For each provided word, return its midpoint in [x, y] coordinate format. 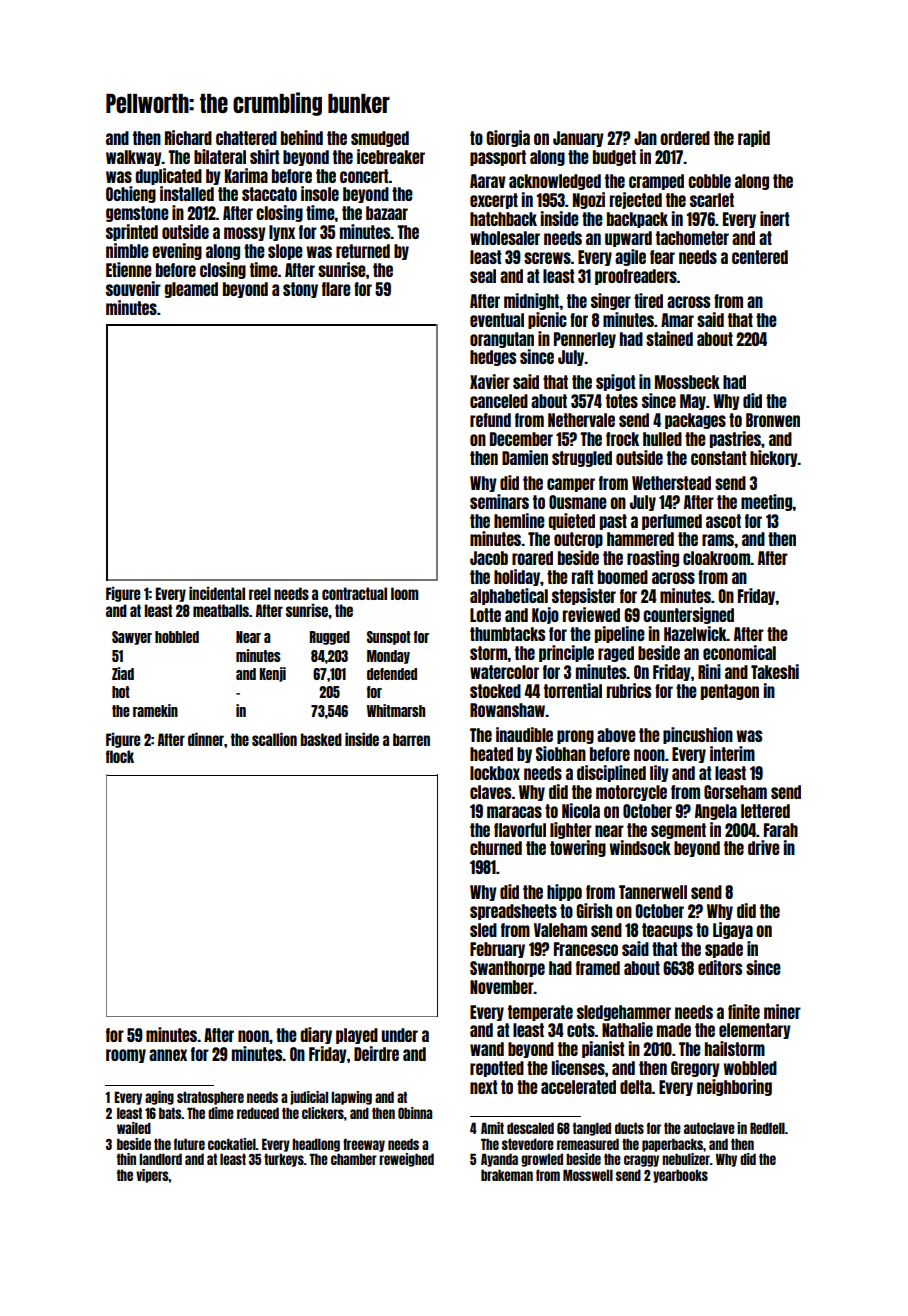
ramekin [155, 710]
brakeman [507, 1175]
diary [316, 1035]
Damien [525, 457]
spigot [615, 382]
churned [496, 848]
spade [724, 950]
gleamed [191, 290]
